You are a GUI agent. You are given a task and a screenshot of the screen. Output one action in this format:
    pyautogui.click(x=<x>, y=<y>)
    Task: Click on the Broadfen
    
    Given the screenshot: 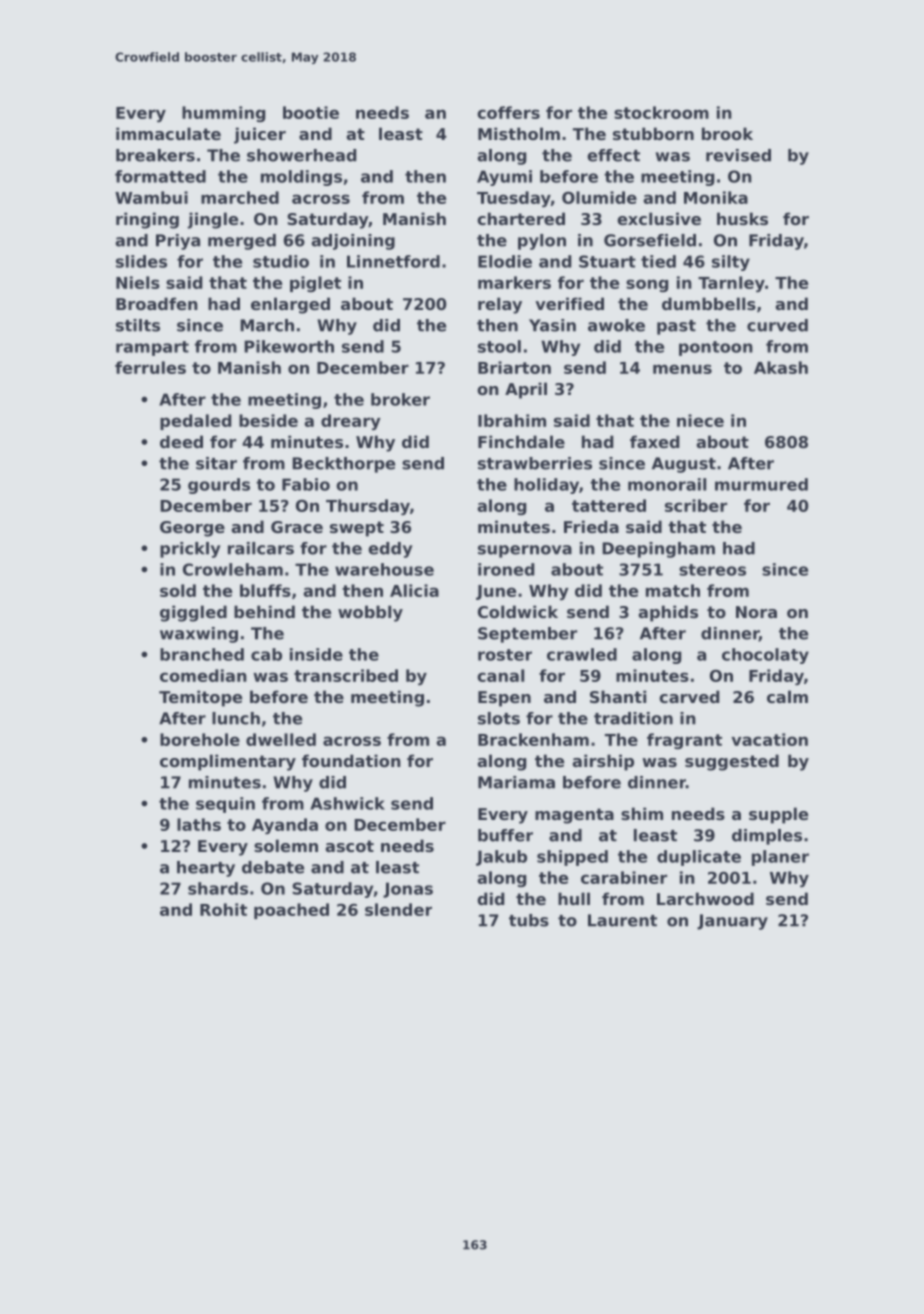 What is the action you would take?
    pyautogui.click(x=157, y=303)
